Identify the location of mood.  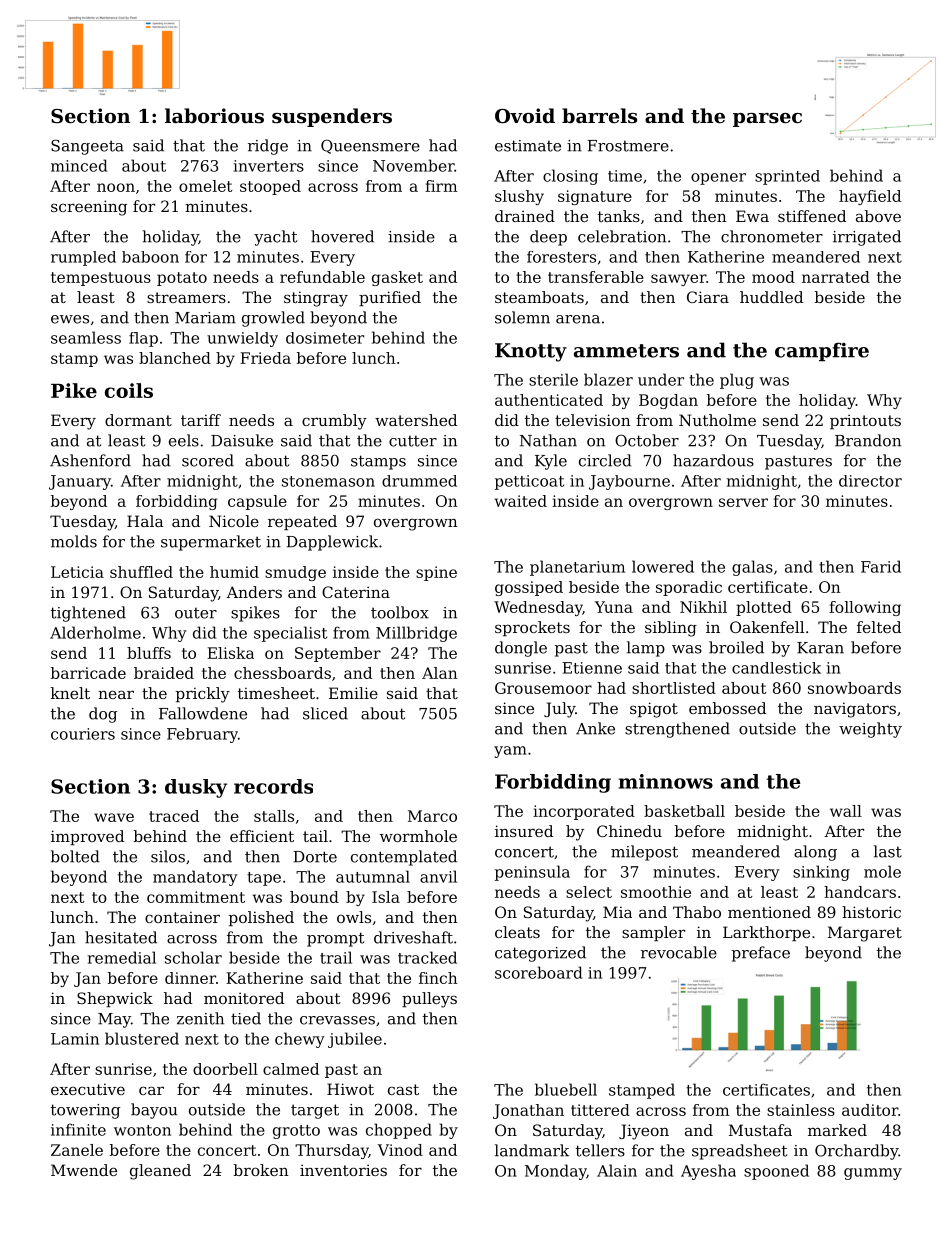
(773, 277).
